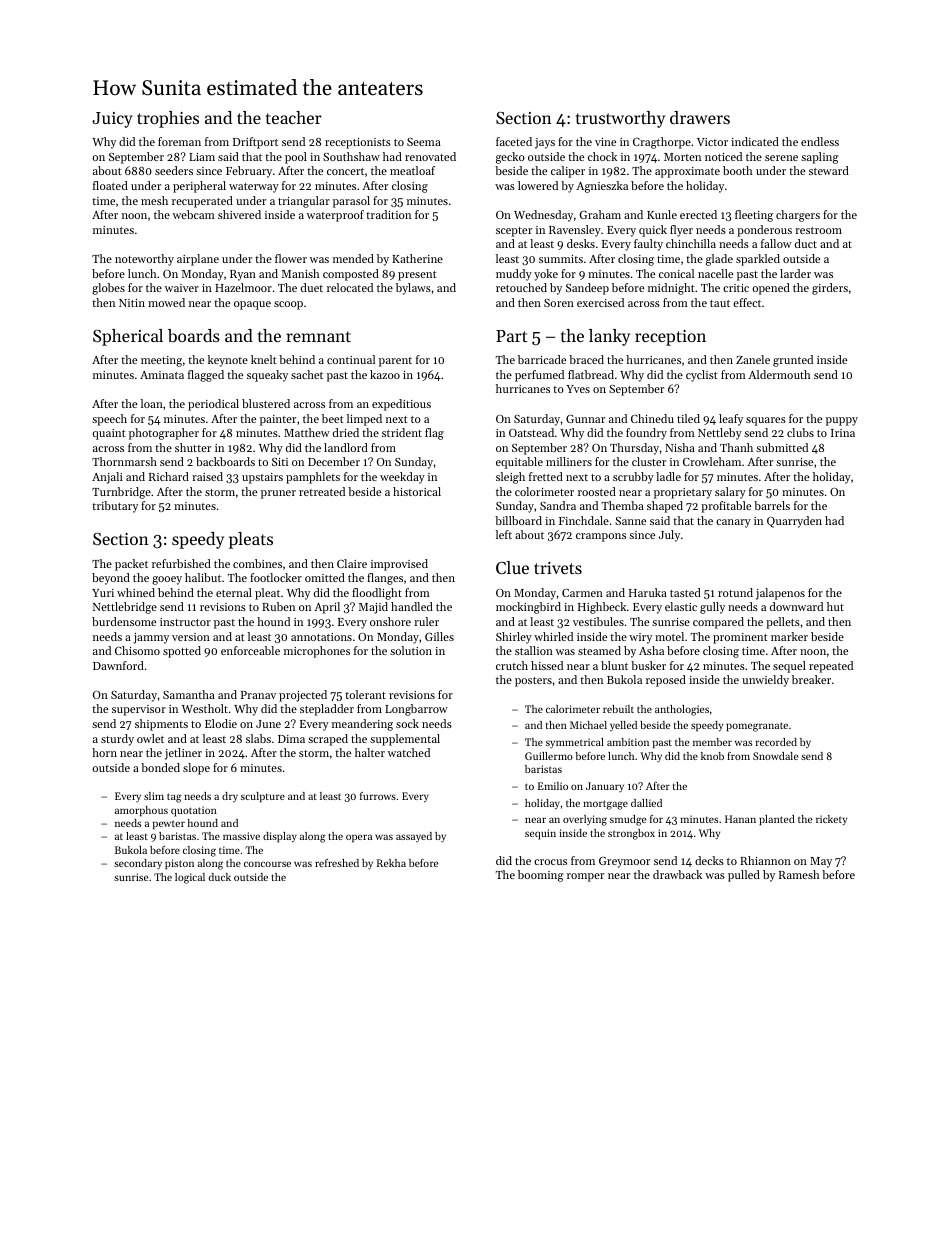  I want to click on logical, so click(190, 878).
